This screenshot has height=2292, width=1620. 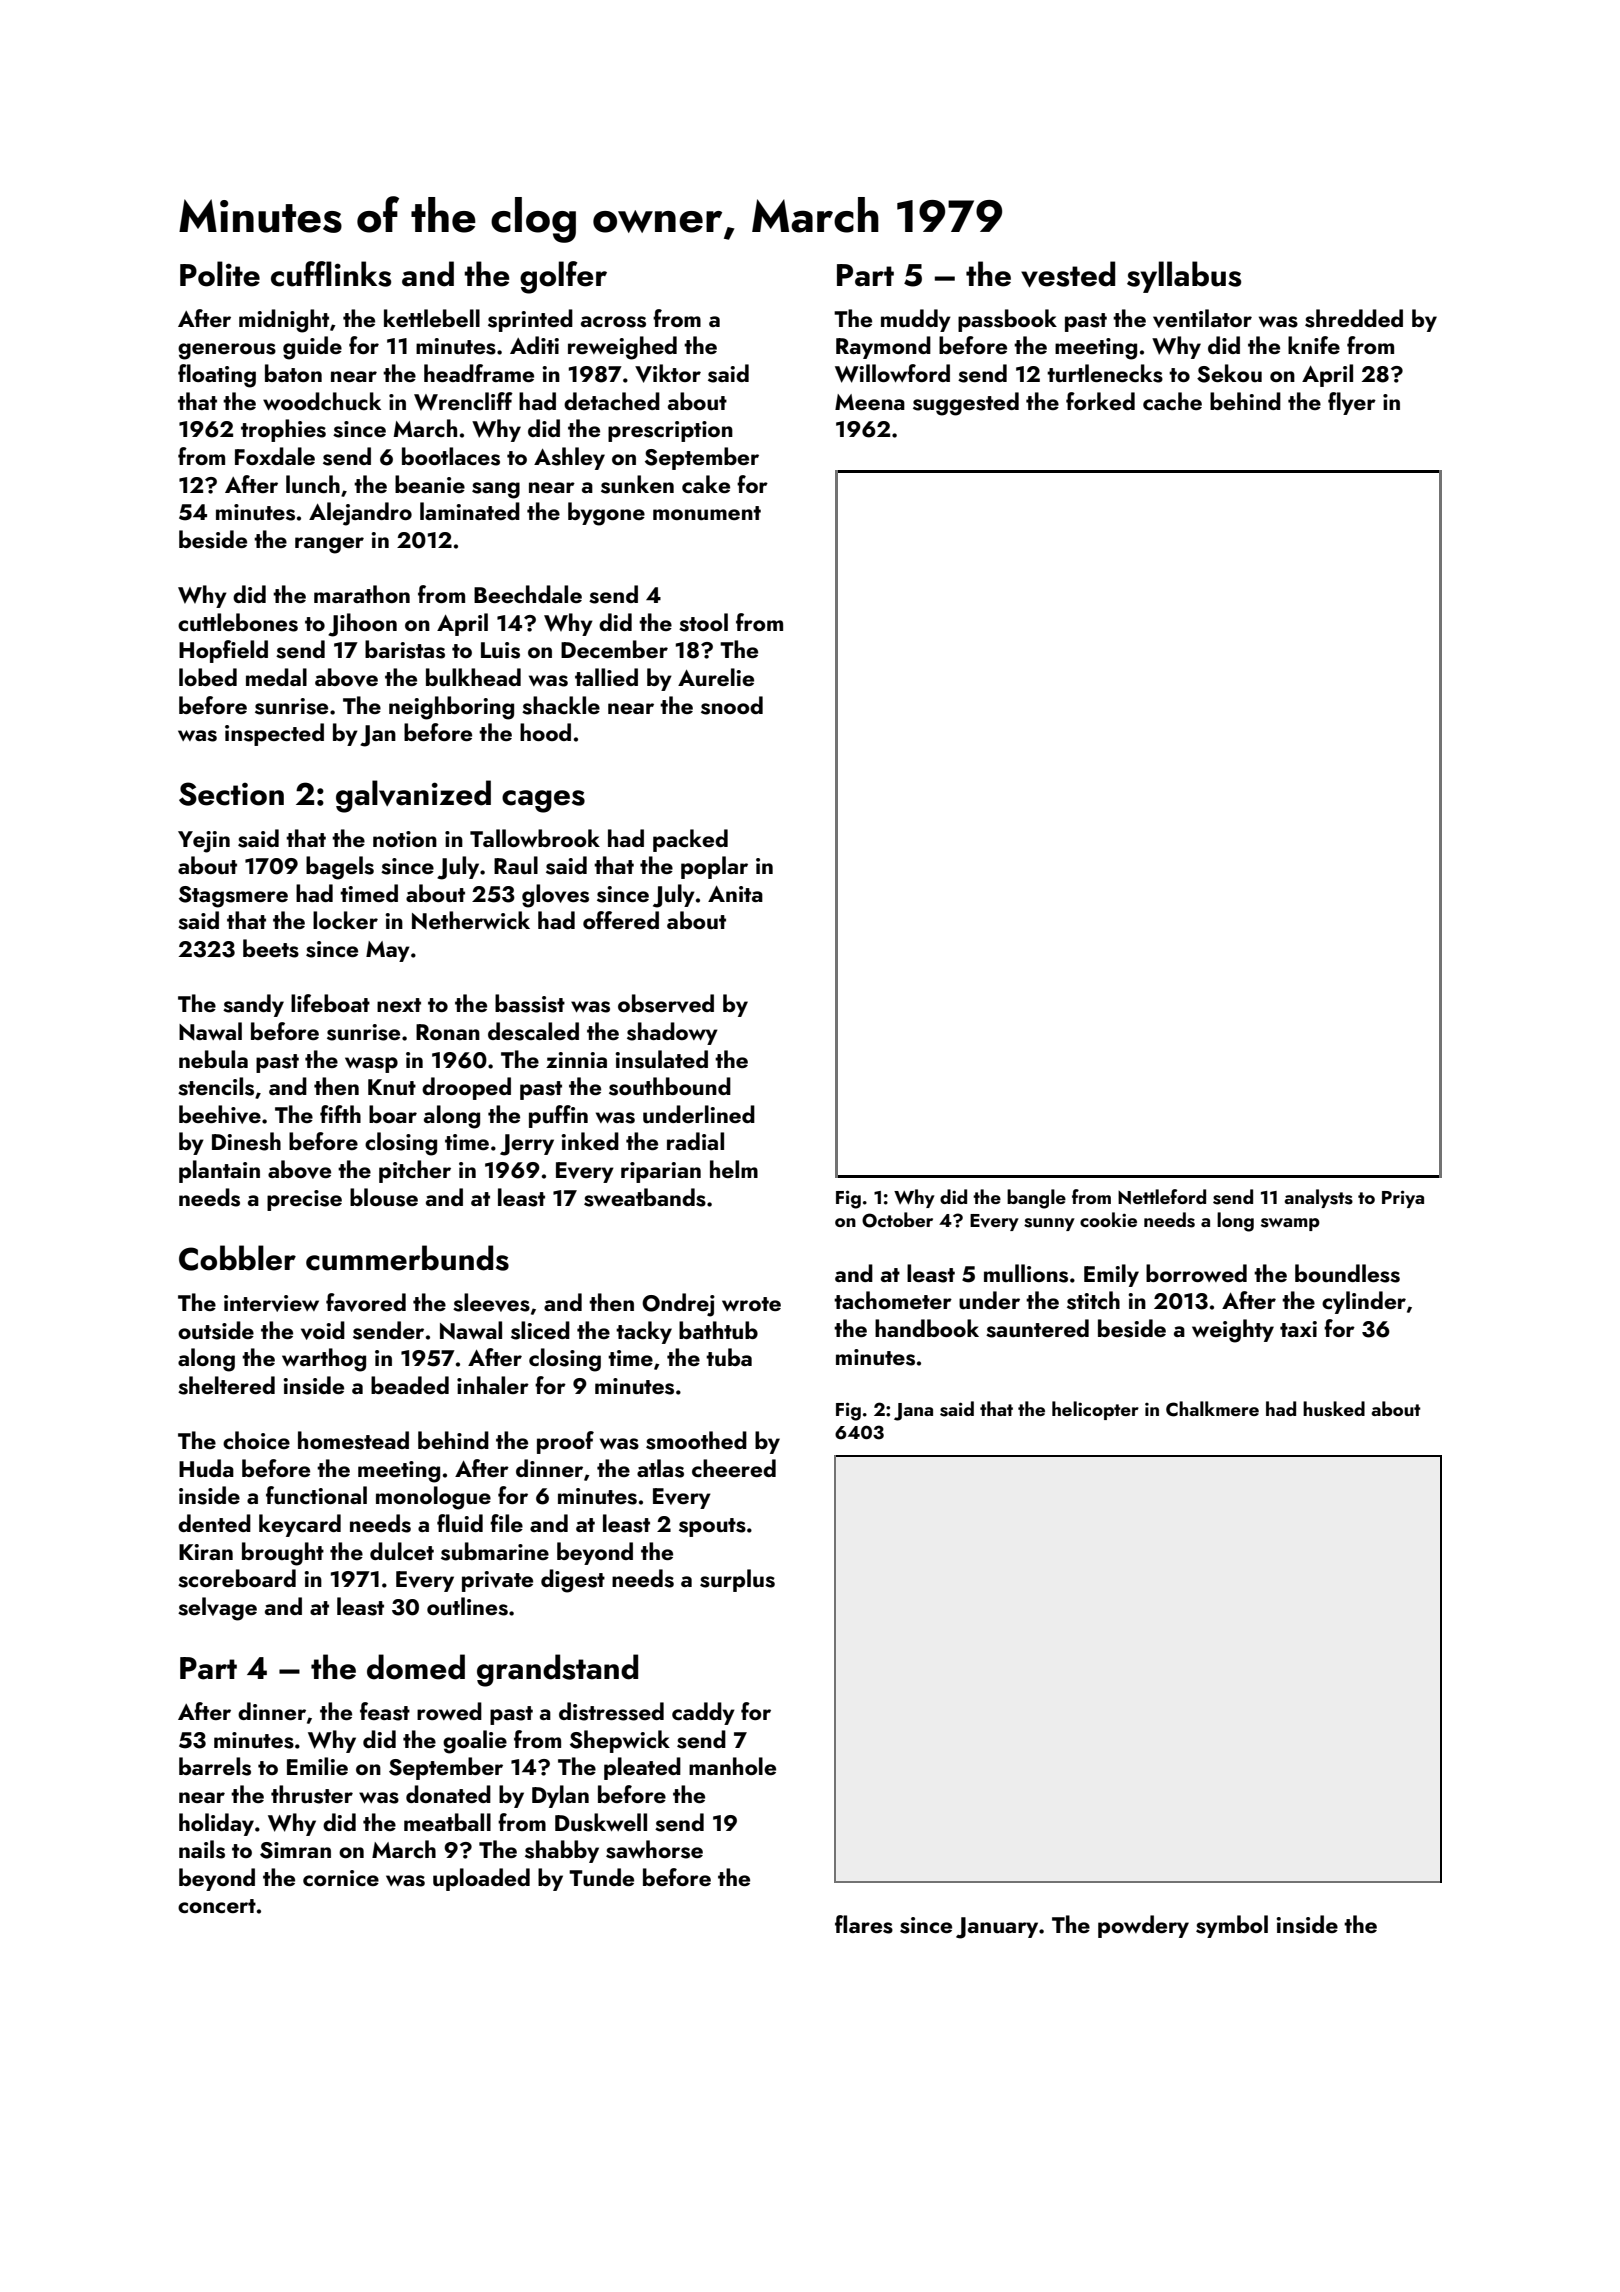 I want to click on flyer, so click(x=1352, y=403).
